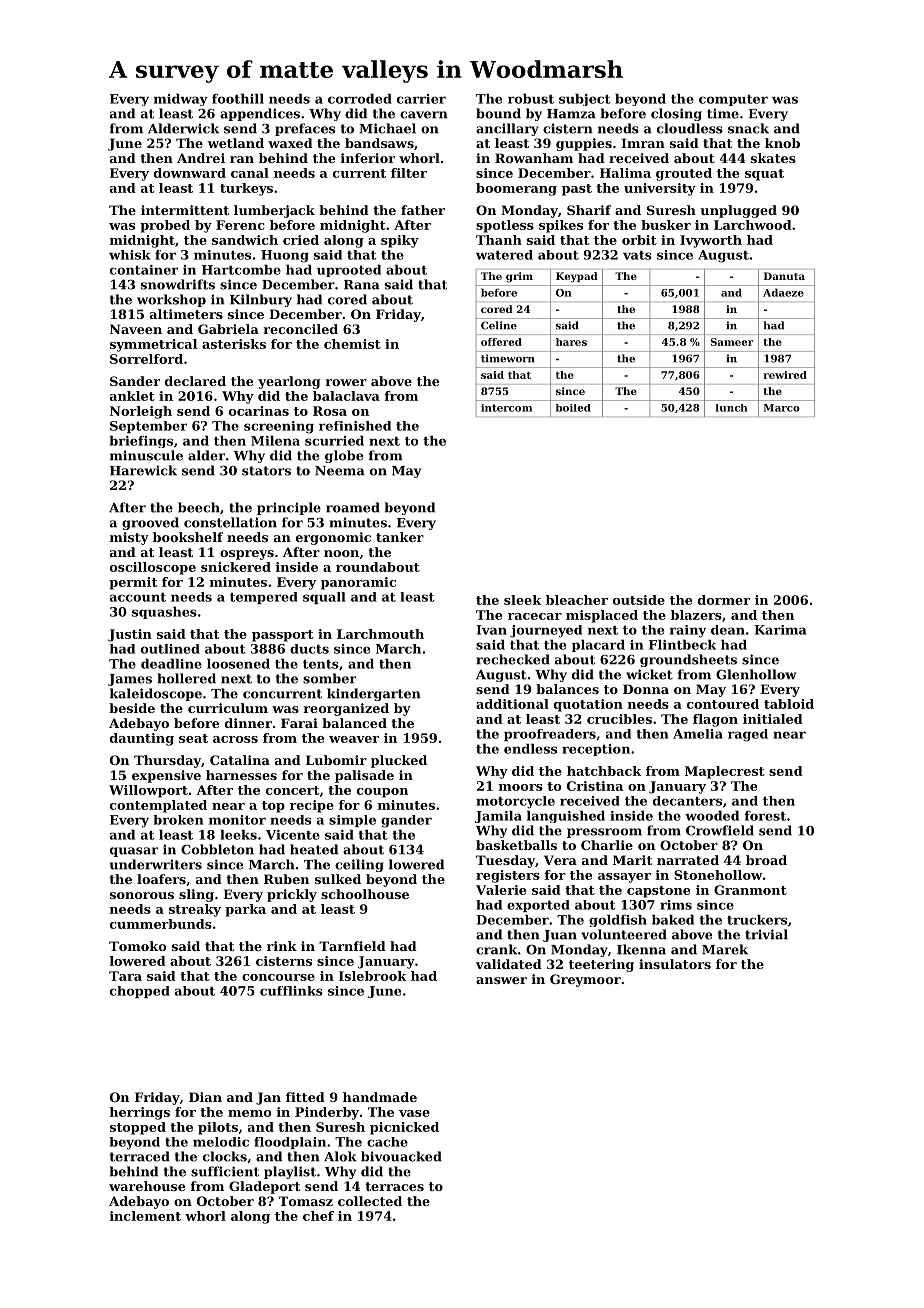 This screenshot has width=924, height=1308. What do you see at coordinates (780, 630) in the screenshot?
I see `Karima` at bounding box center [780, 630].
